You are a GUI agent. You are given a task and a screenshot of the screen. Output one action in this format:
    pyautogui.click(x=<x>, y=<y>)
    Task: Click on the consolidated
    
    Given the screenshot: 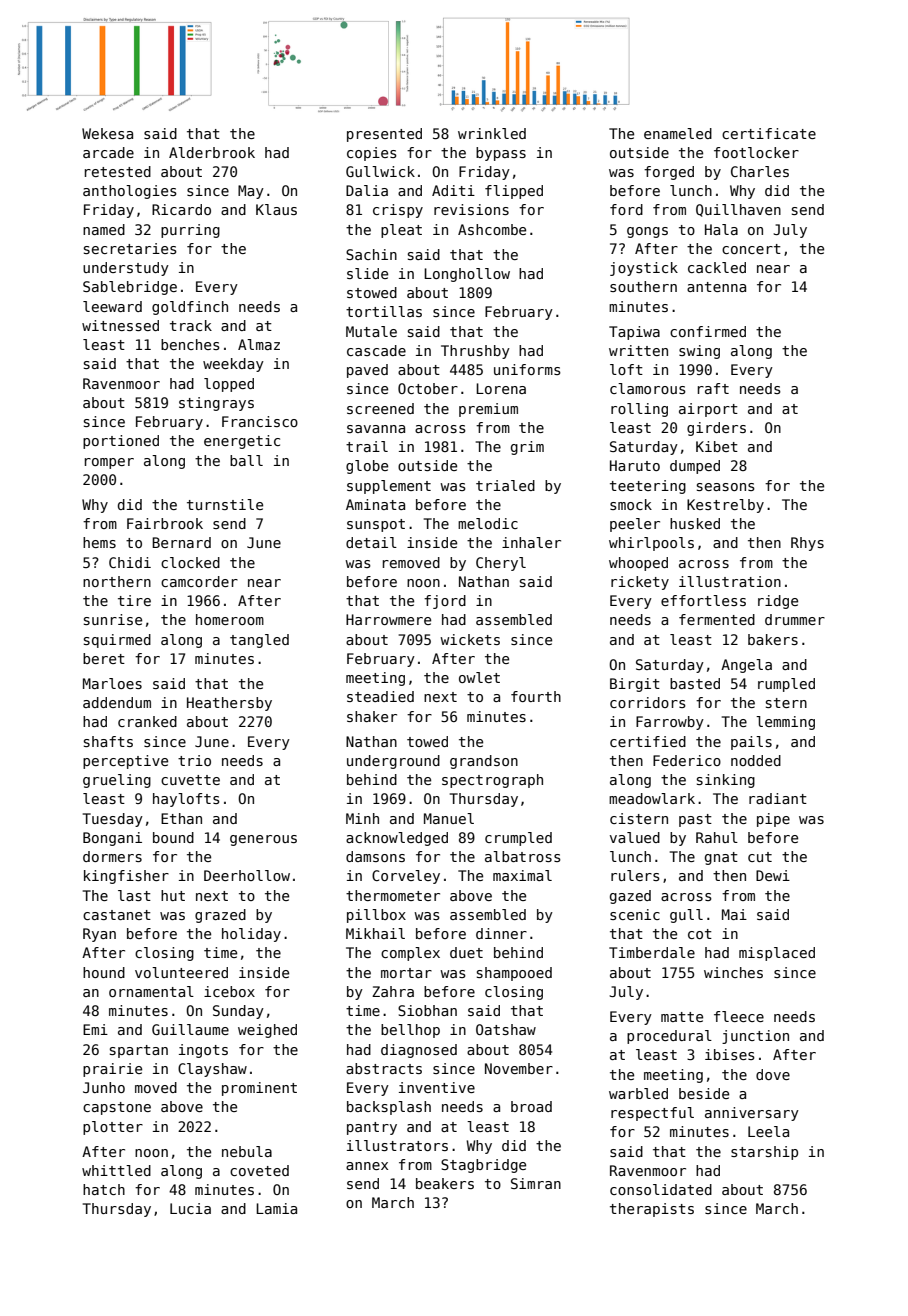 What is the action you would take?
    pyautogui.click(x=661, y=1189)
